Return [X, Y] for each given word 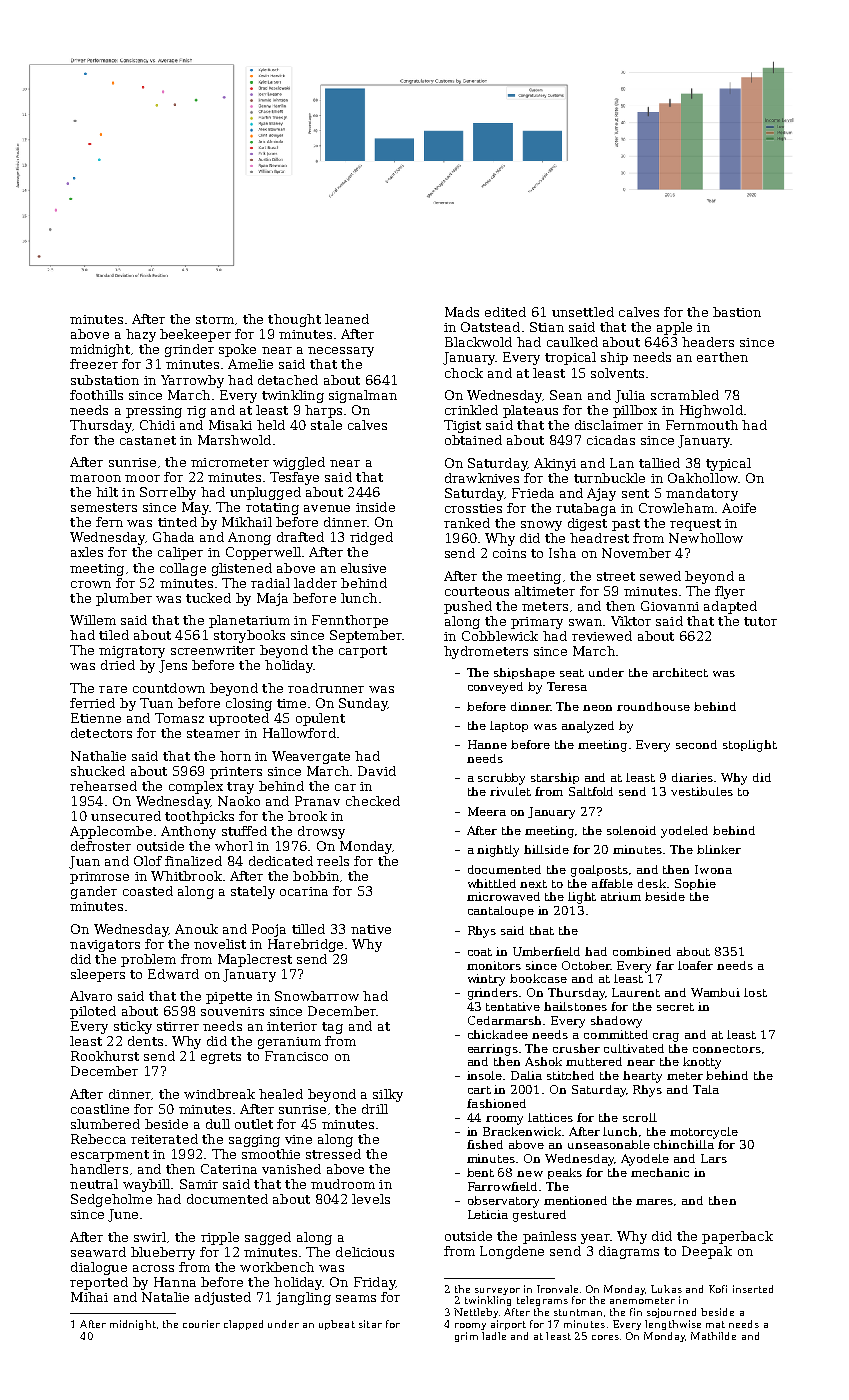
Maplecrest [255, 960]
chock [464, 373]
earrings [493, 1050]
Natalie [165, 1297]
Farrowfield [502, 1186]
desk [652, 883]
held [271, 425]
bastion [737, 312]
